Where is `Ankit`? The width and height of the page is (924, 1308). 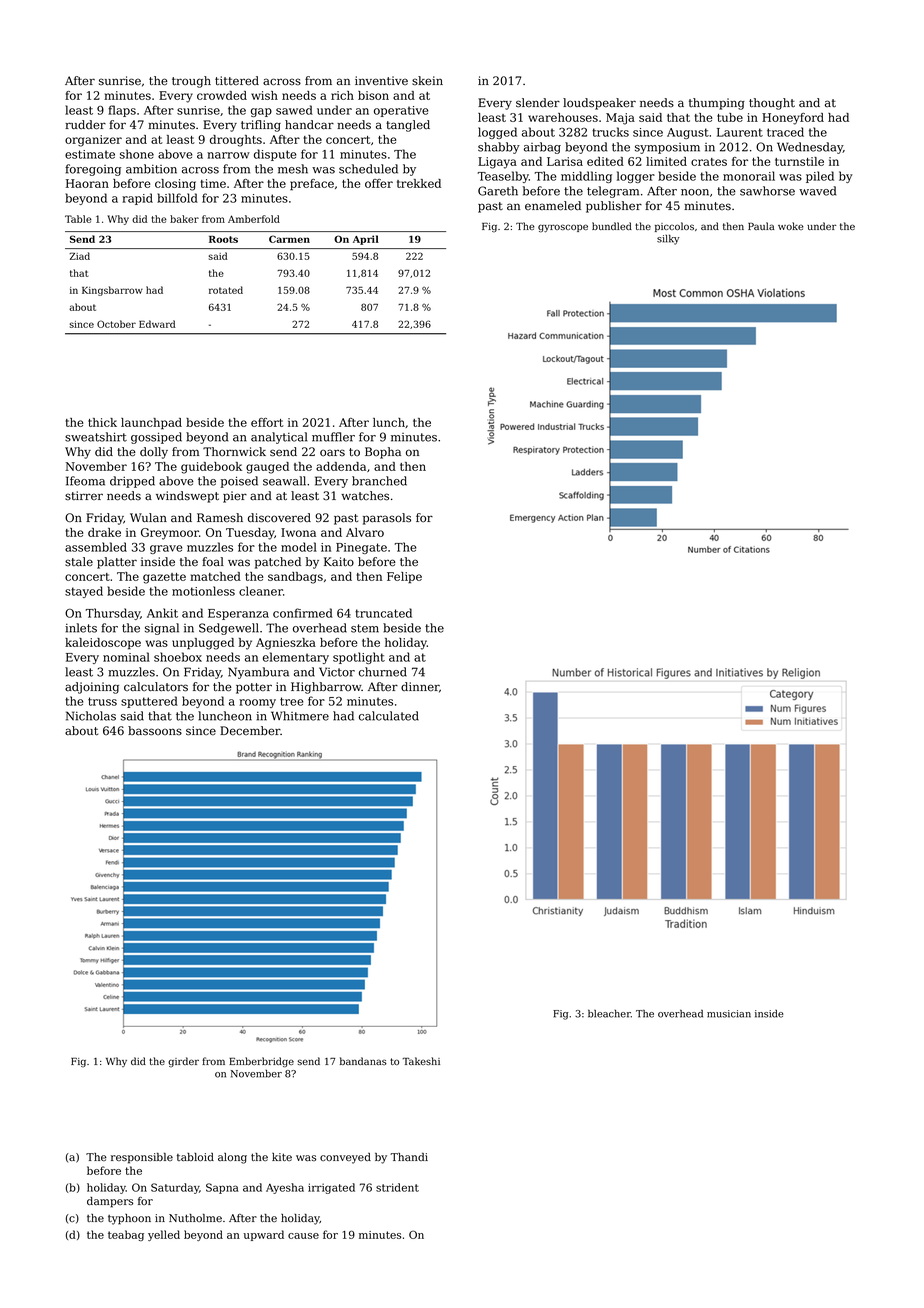 Ankit is located at coordinates (162, 613).
